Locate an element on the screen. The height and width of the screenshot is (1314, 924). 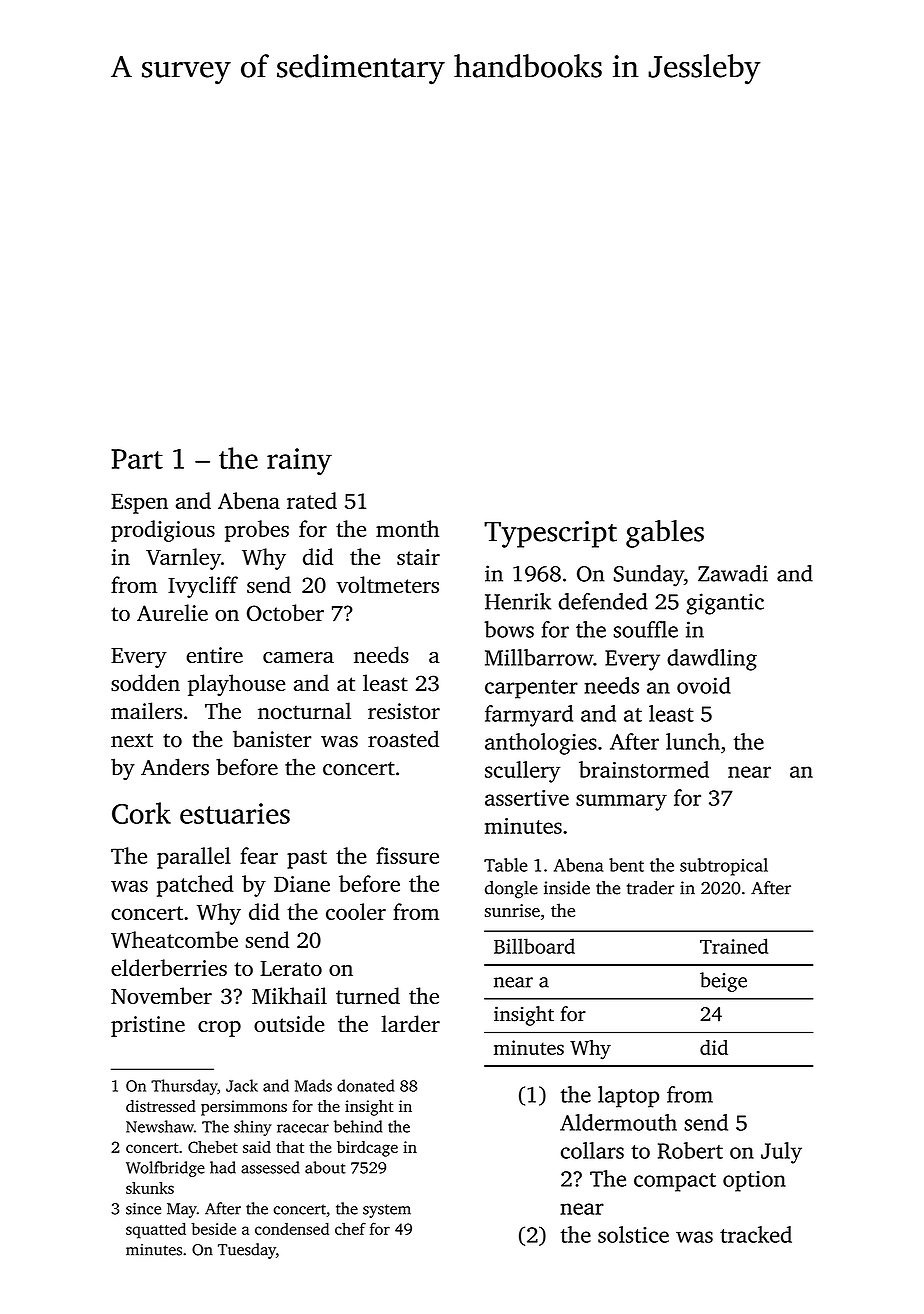
scullery is located at coordinates (522, 772).
